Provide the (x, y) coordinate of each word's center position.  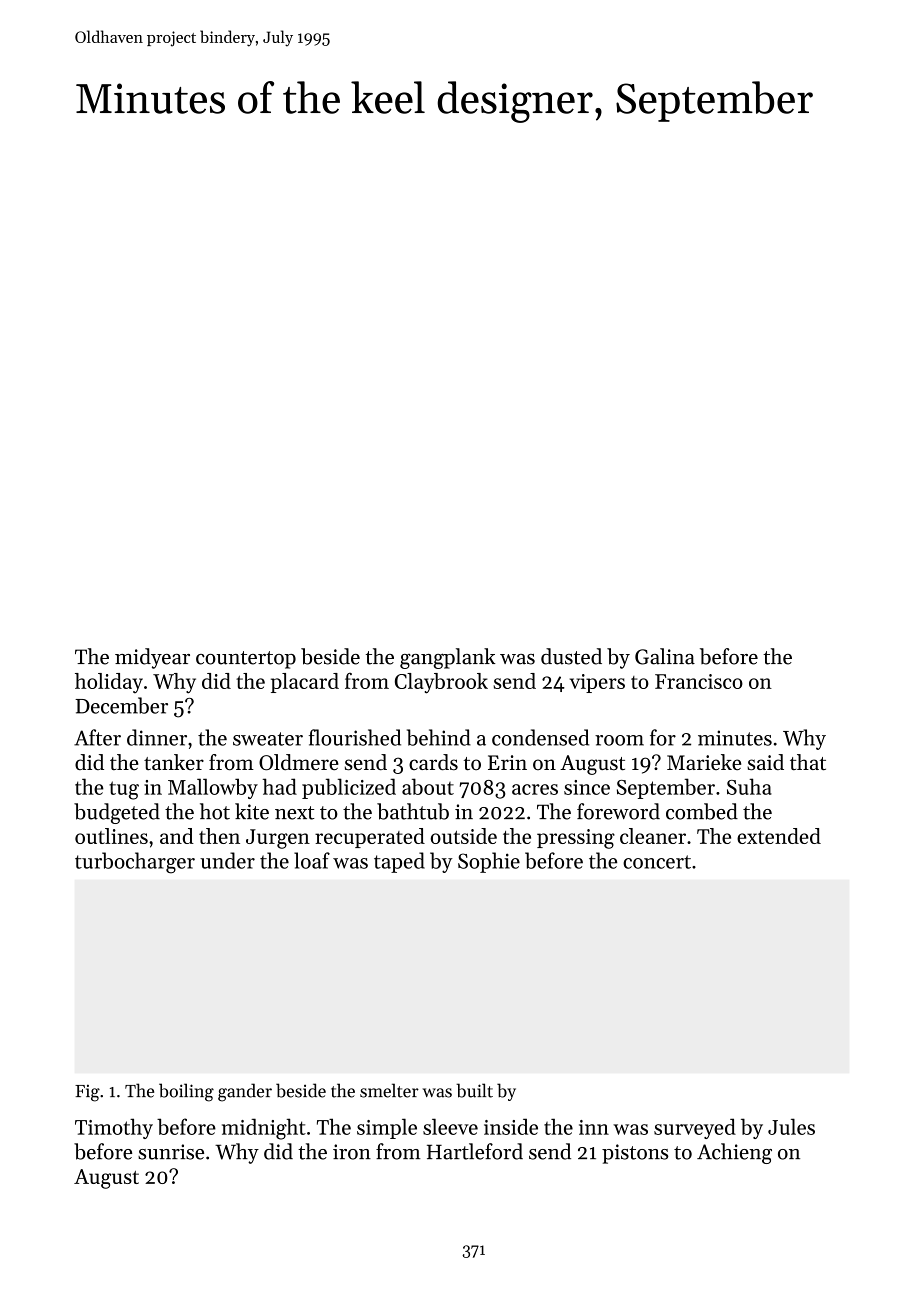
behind (439, 737)
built (474, 1090)
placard (305, 683)
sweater (268, 739)
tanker (174, 762)
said (765, 762)
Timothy (114, 1128)
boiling (186, 1092)
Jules (791, 1126)
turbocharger (135, 863)
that (808, 762)
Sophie (489, 862)
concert (657, 862)
